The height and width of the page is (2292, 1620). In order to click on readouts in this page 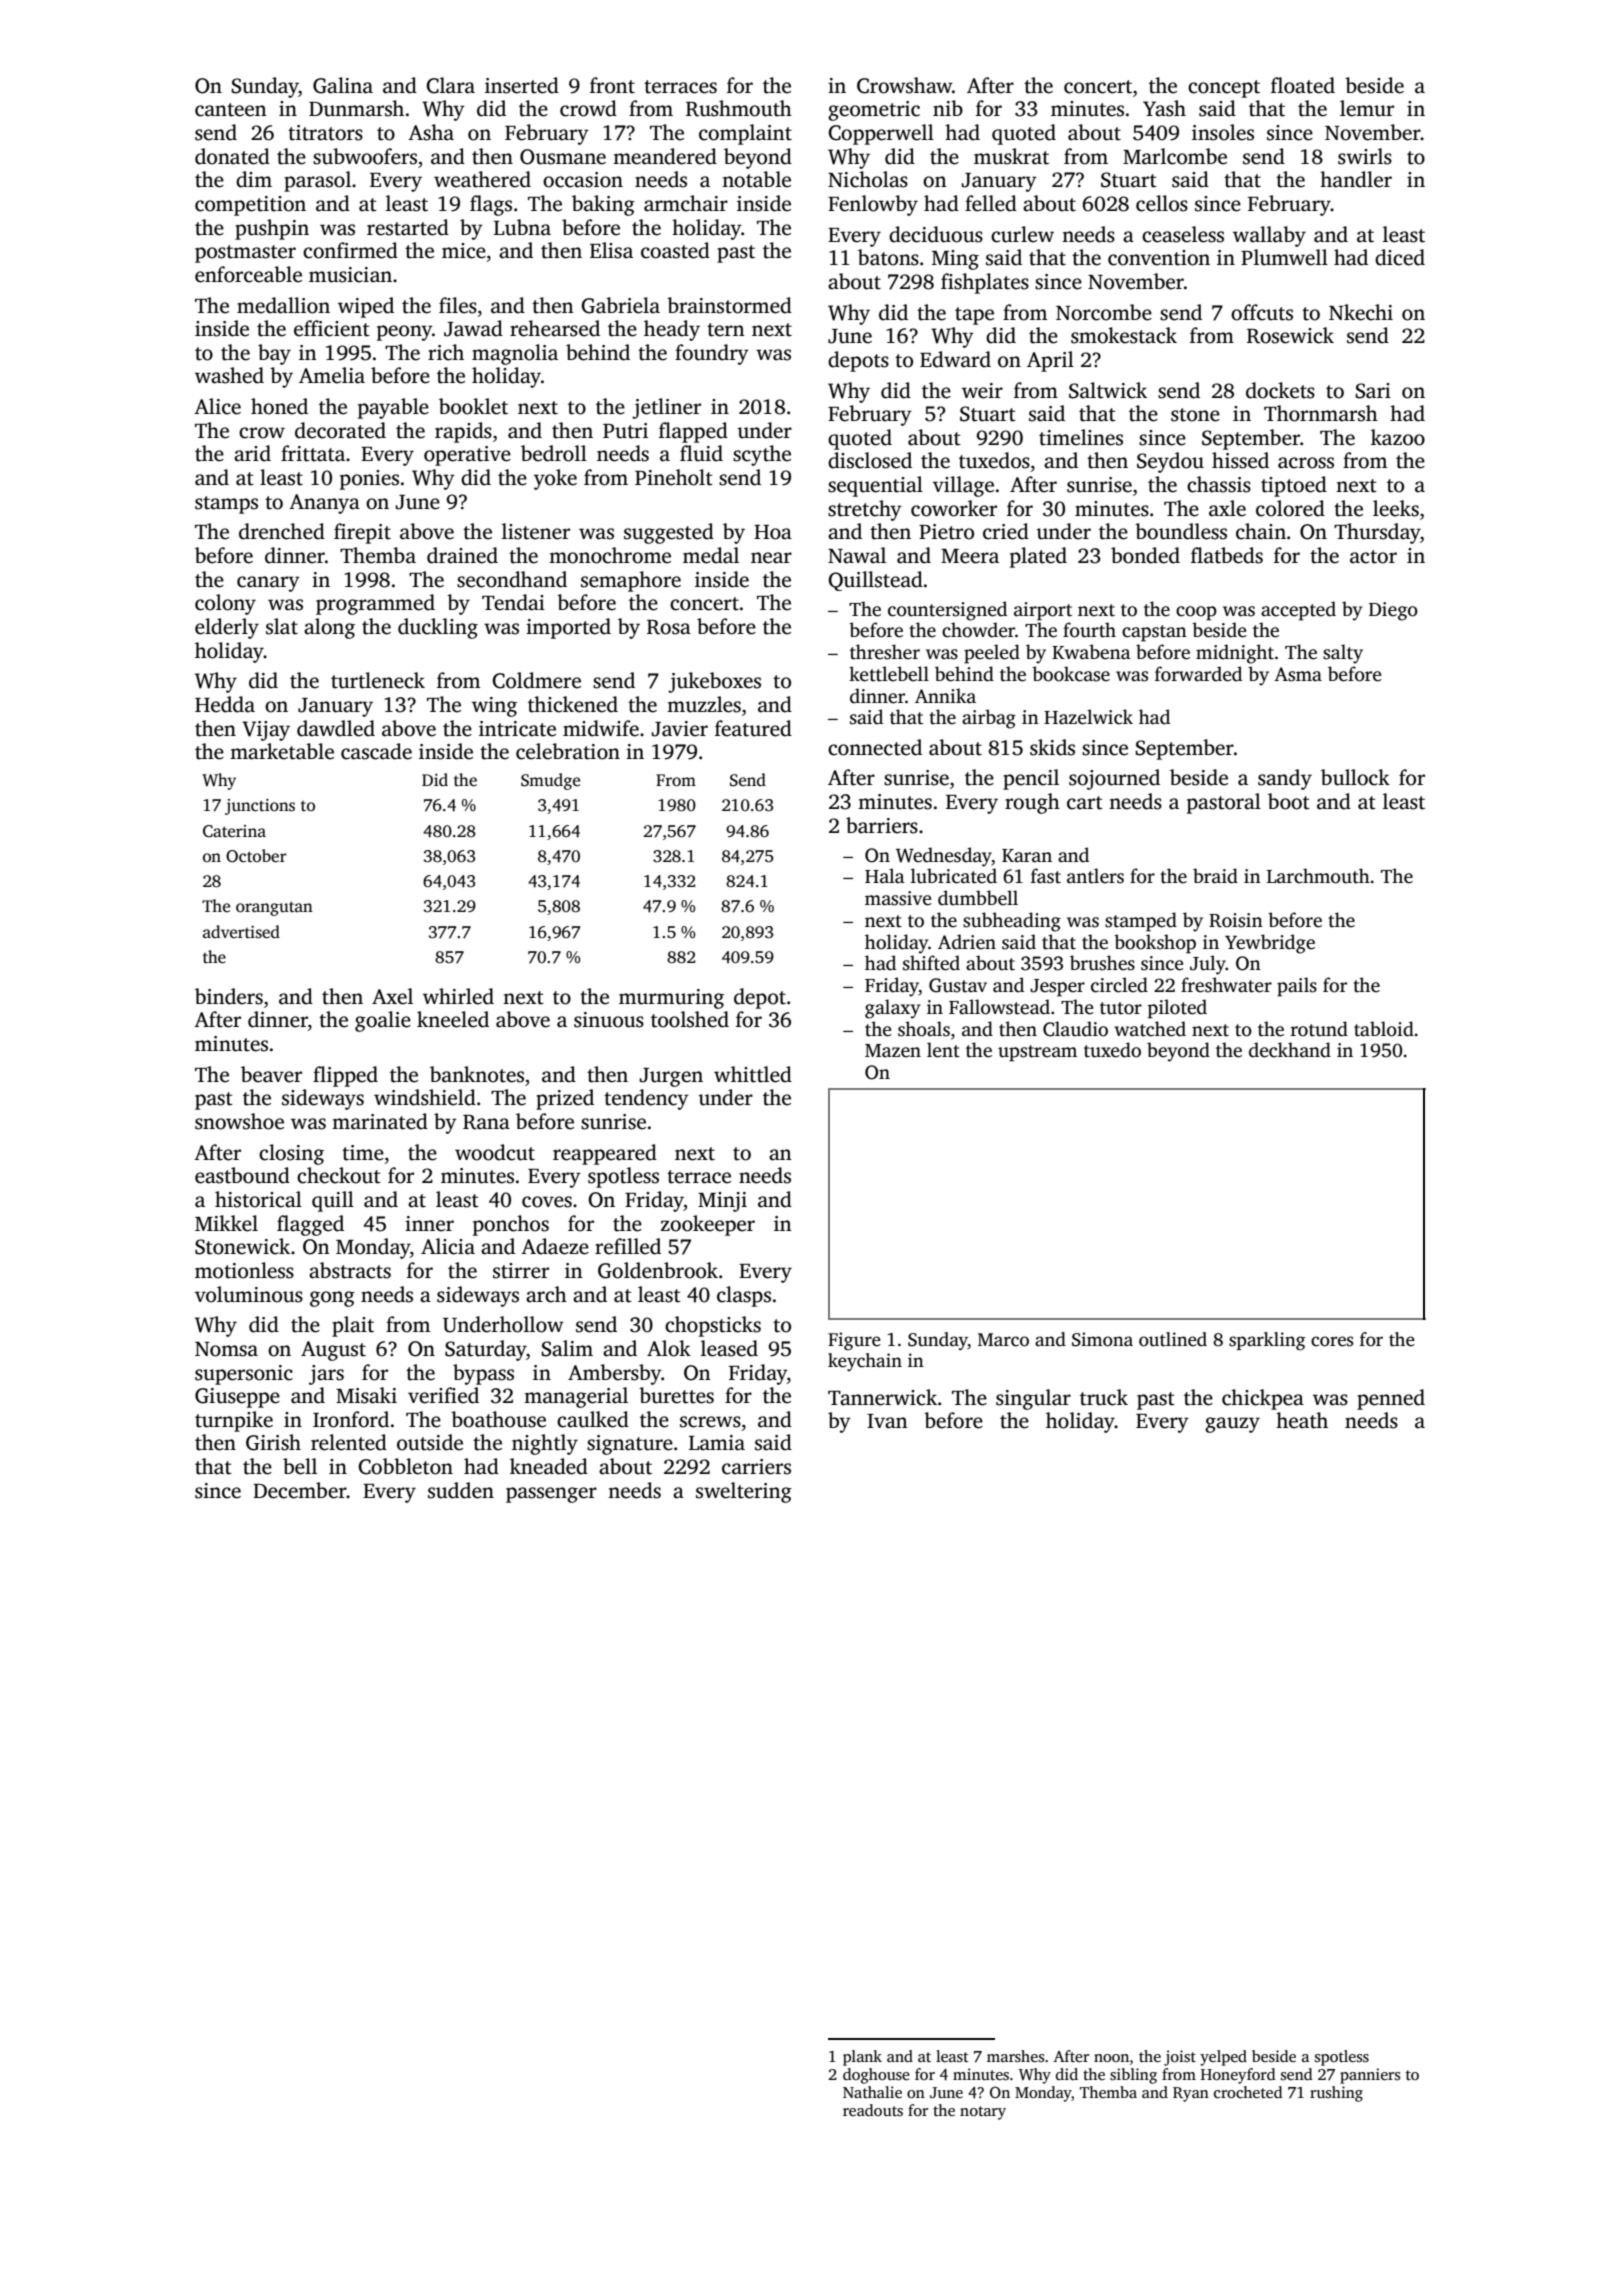, I will do `click(873, 2110)`.
